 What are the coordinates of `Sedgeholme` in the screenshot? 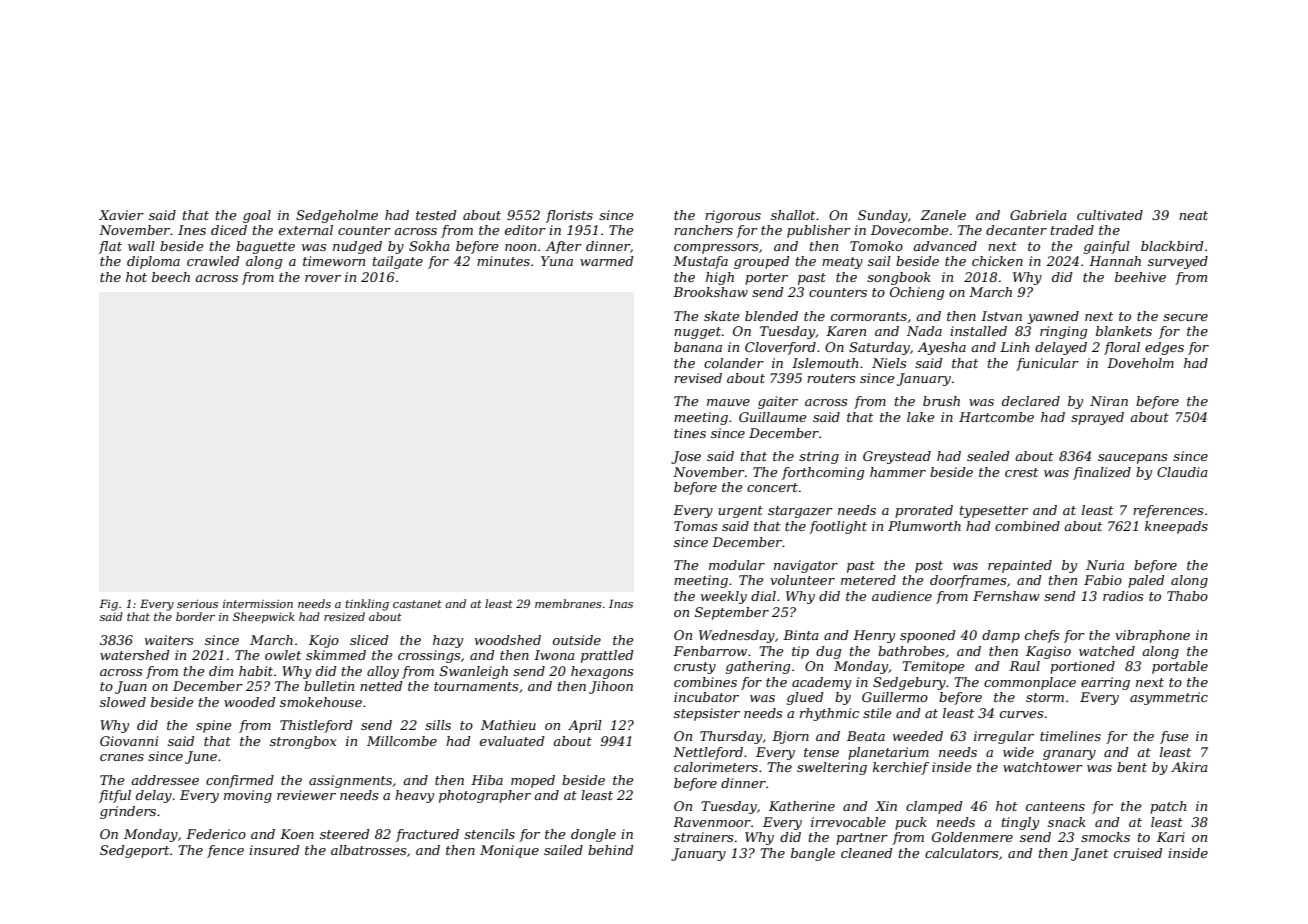 It's located at (337, 216).
